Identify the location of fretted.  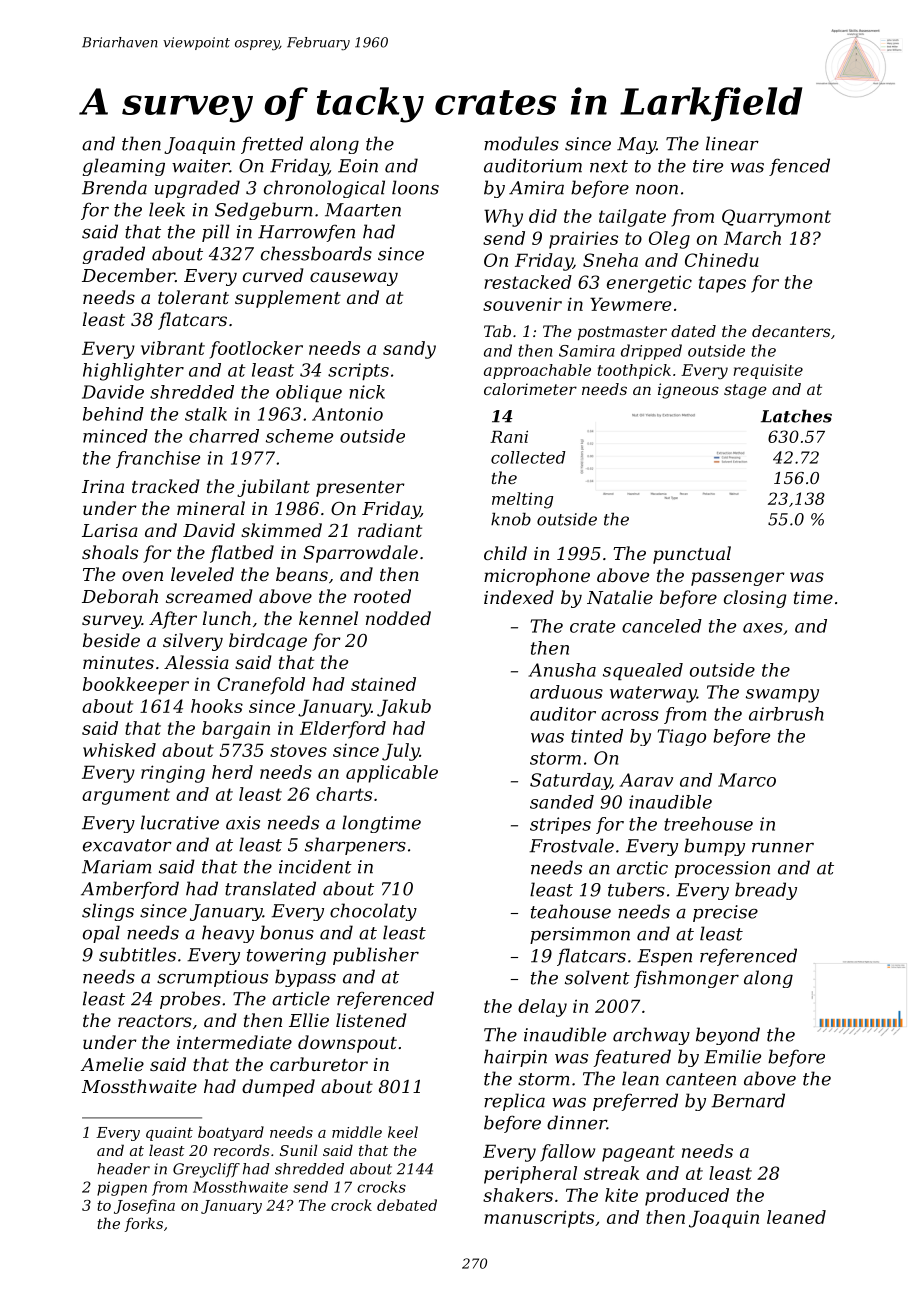
(272, 145).
